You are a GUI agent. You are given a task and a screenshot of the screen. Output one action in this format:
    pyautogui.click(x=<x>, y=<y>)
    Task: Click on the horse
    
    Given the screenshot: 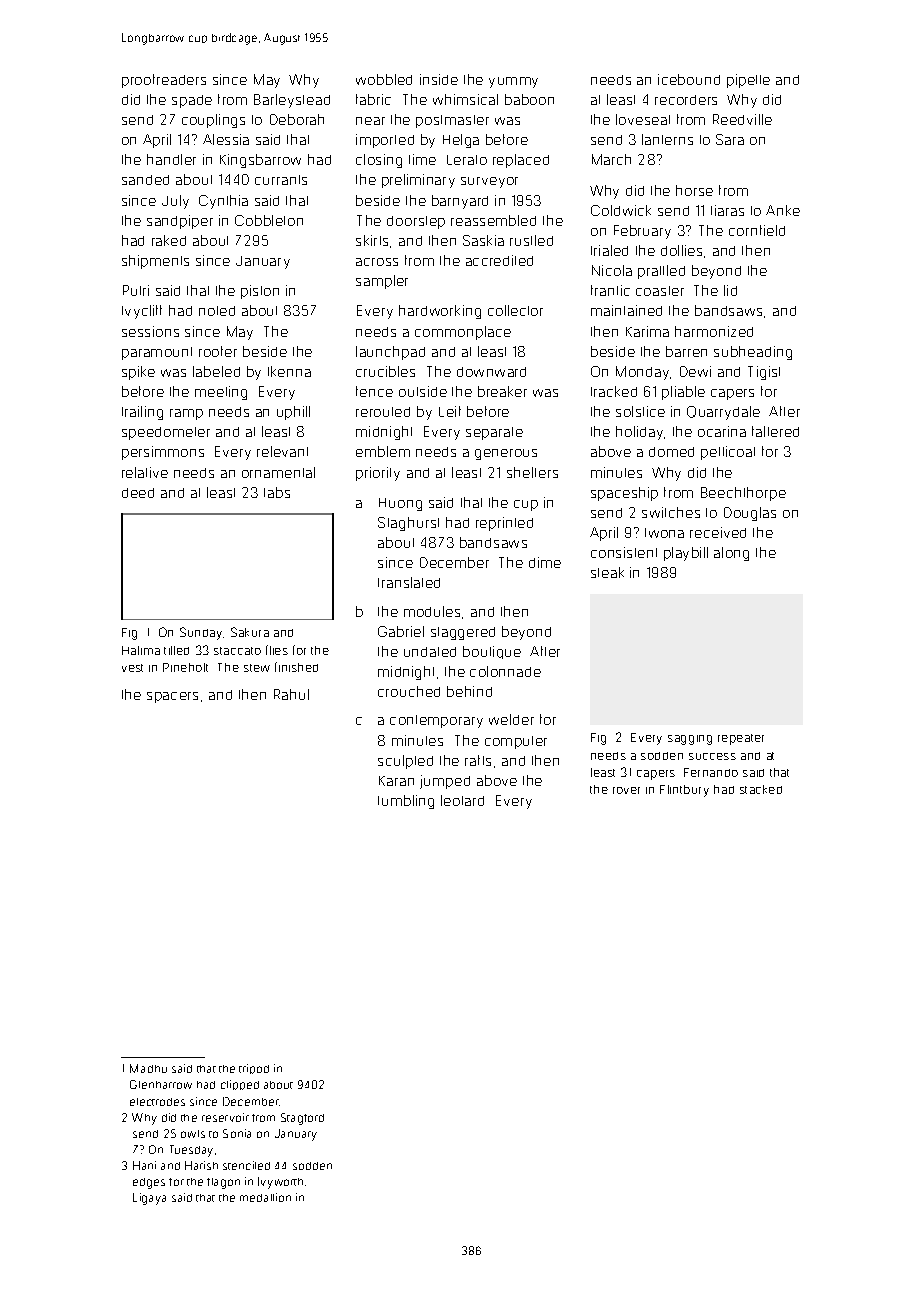 What is the action you would take?
    pyautogui.click(x=694, y=190)
